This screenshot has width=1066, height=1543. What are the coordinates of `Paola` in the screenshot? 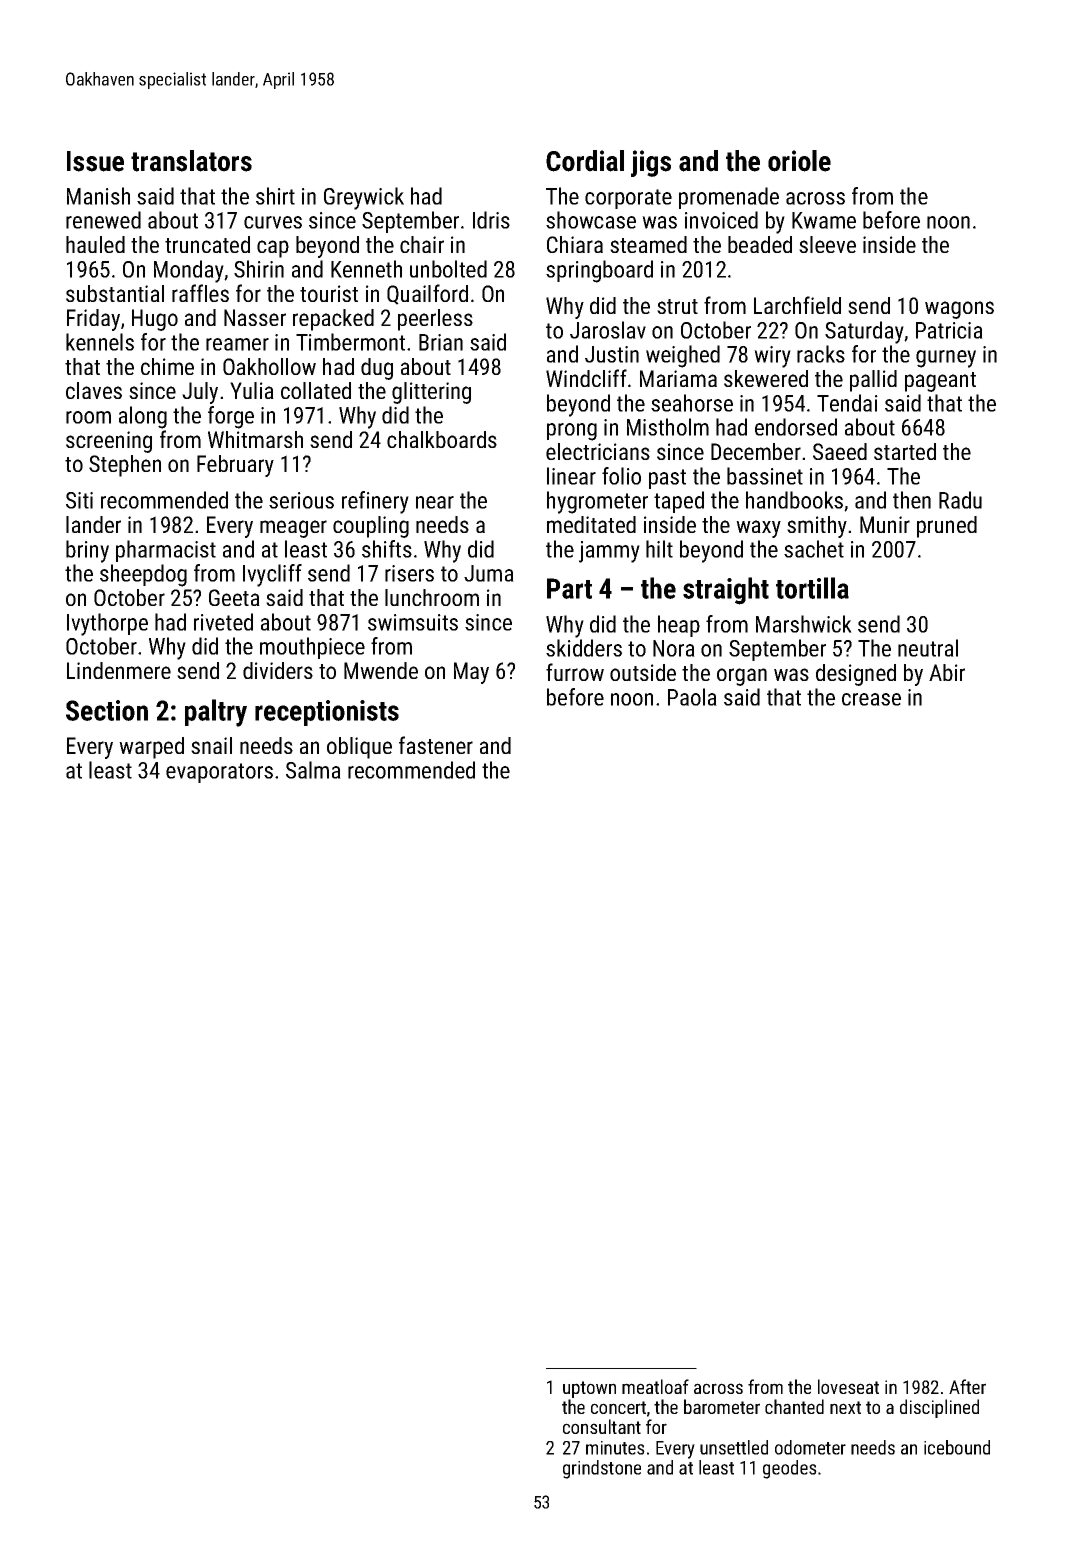 It's located at (692, 697).
